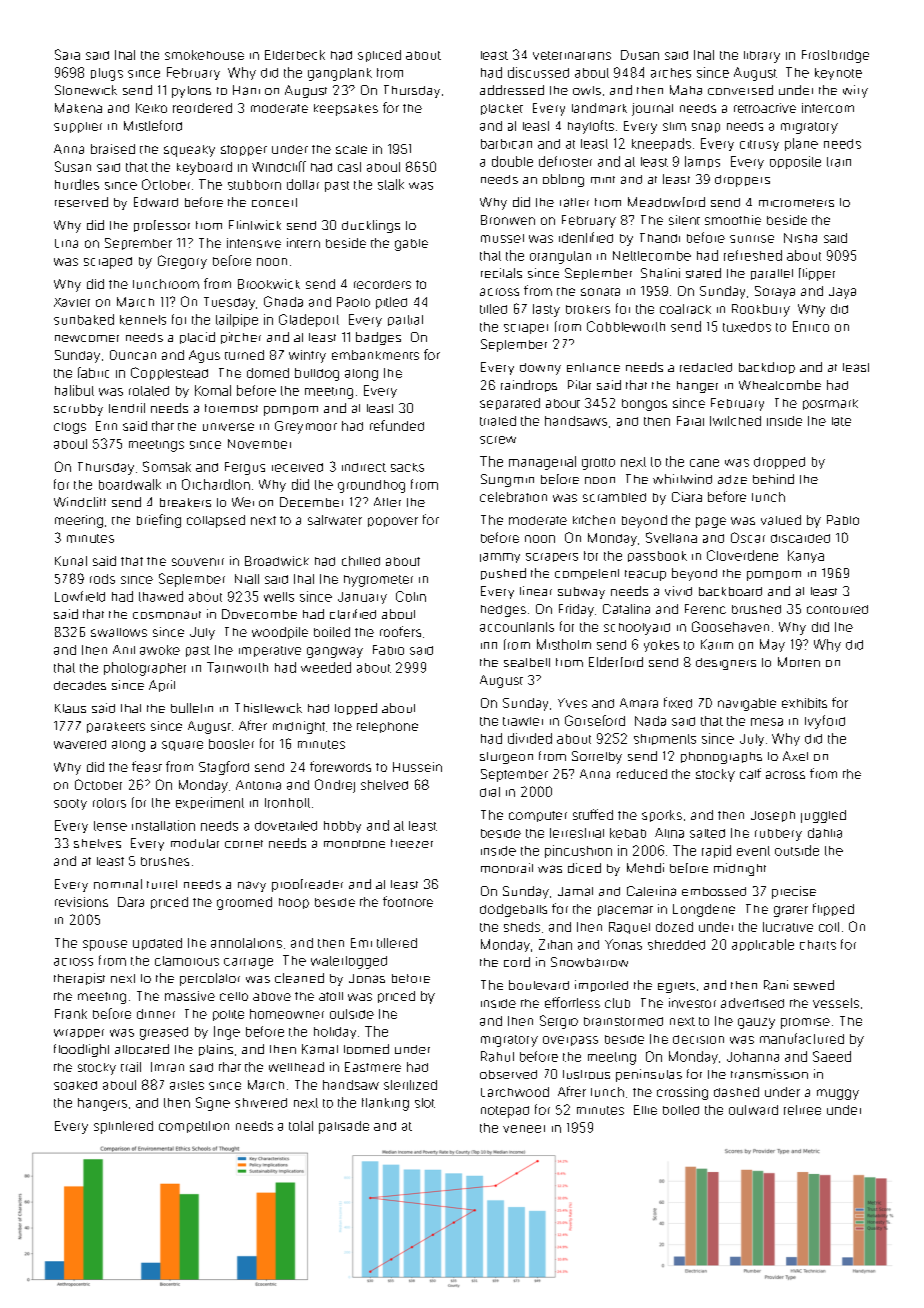 The image size is (924, 1308). What do you see at coordinates (747, 327) in the screenshot?
I see `tuxedos` at bounding box center [747, 327].
